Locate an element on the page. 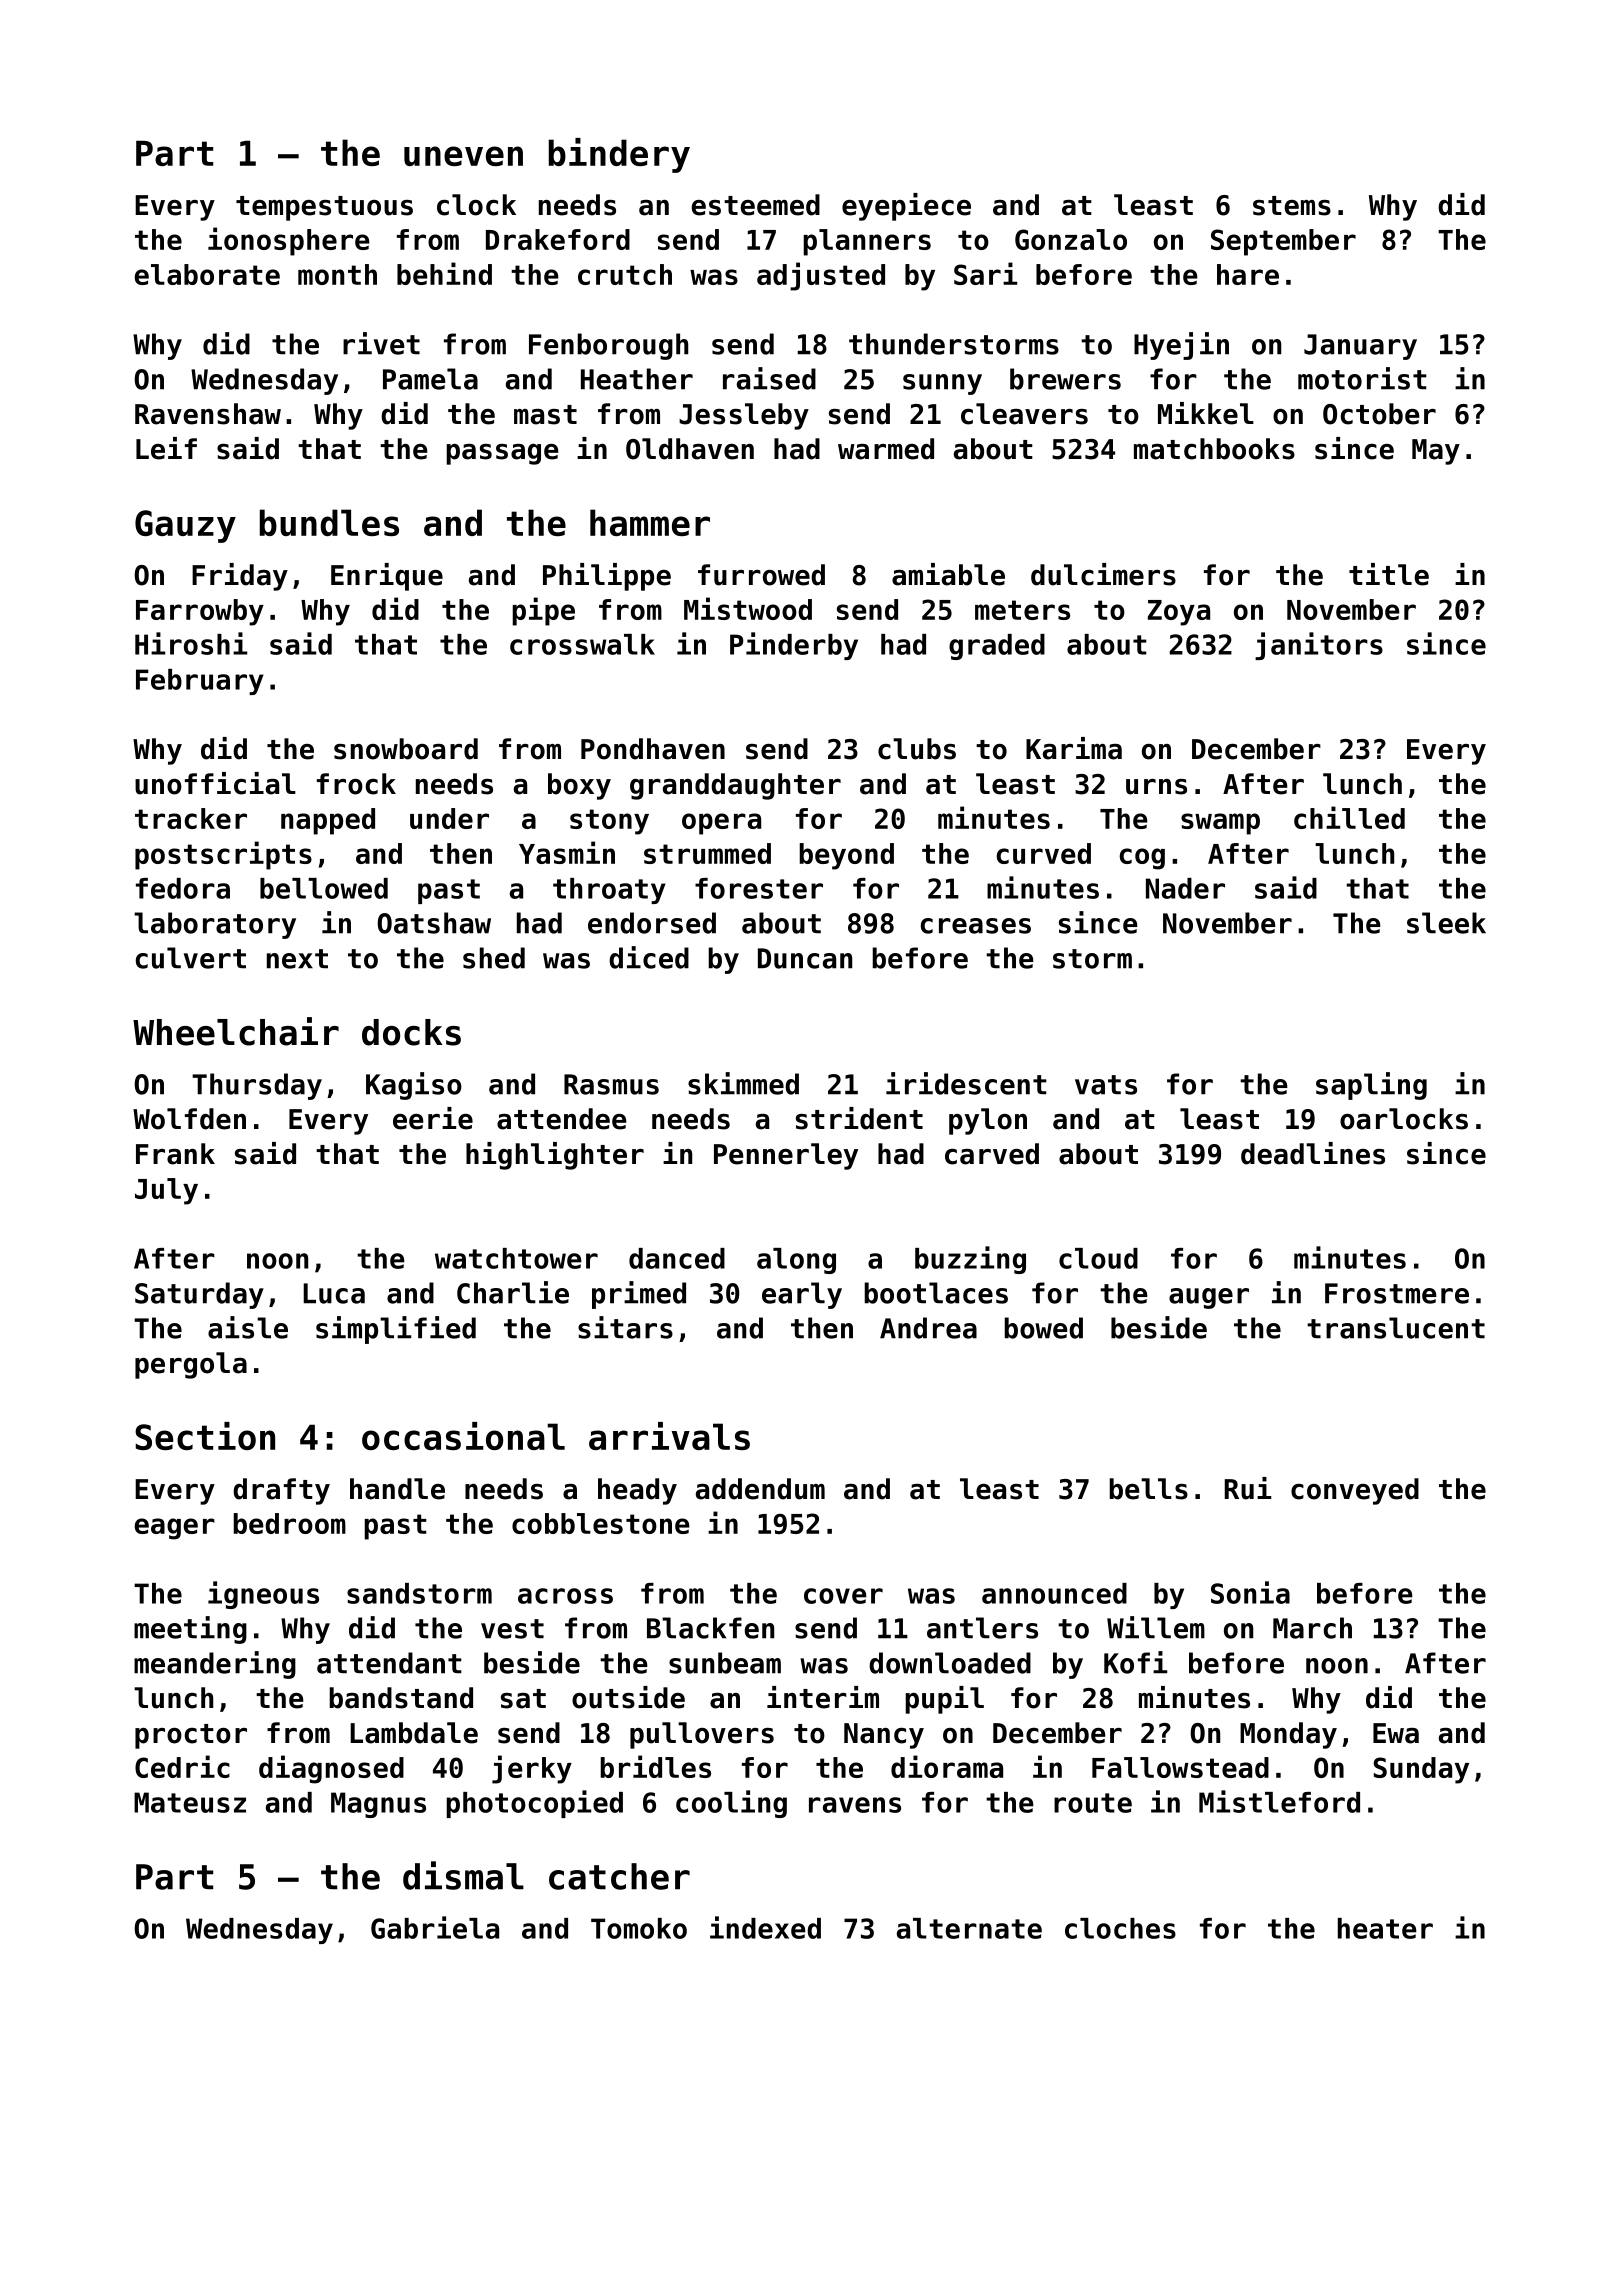 The width and height of the image is (1620, 2292). Sunday is located at coordinates (1421, 1770).
